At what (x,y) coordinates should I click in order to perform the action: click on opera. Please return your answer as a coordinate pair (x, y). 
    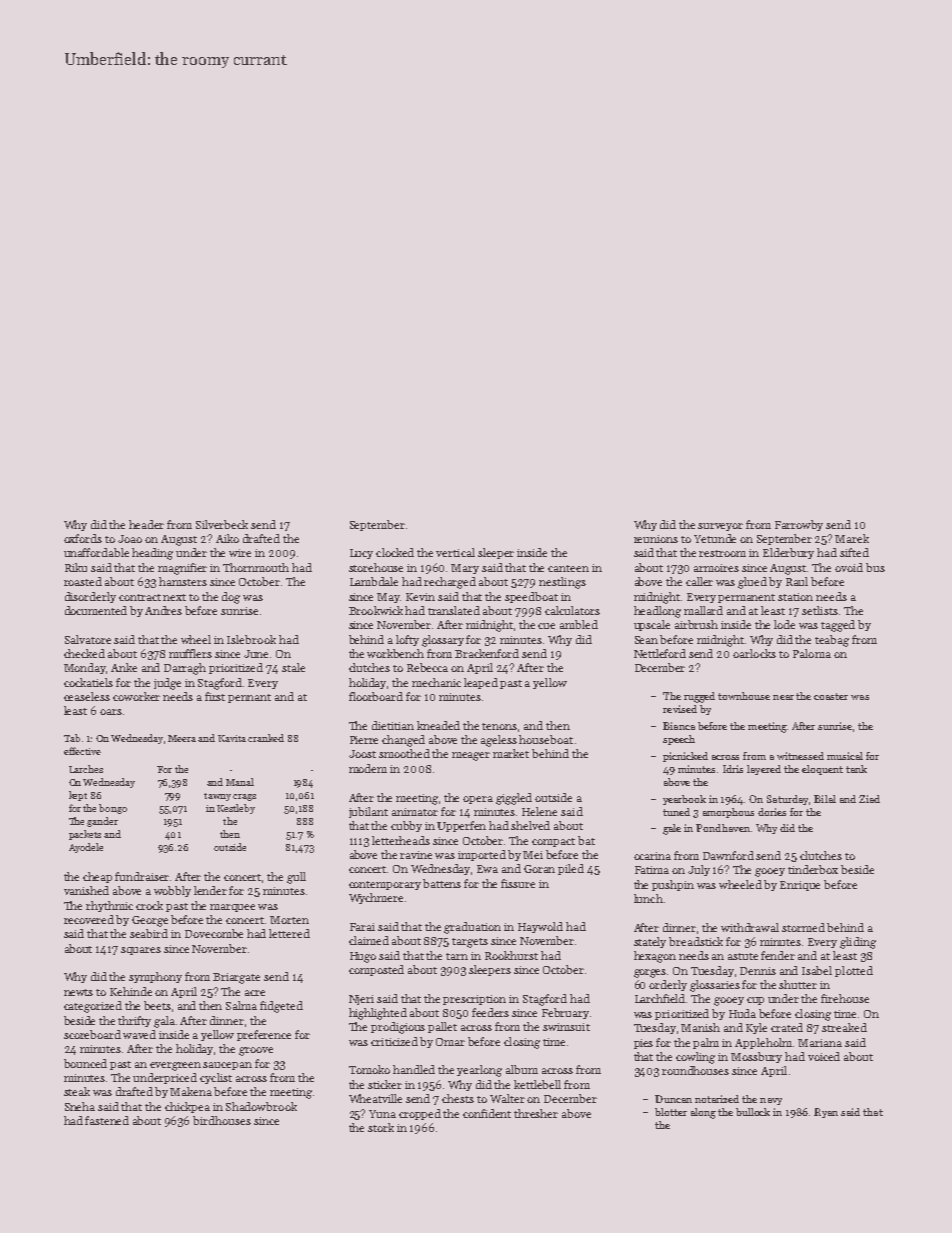
    Looking at the image, I should click on (478, 800).
